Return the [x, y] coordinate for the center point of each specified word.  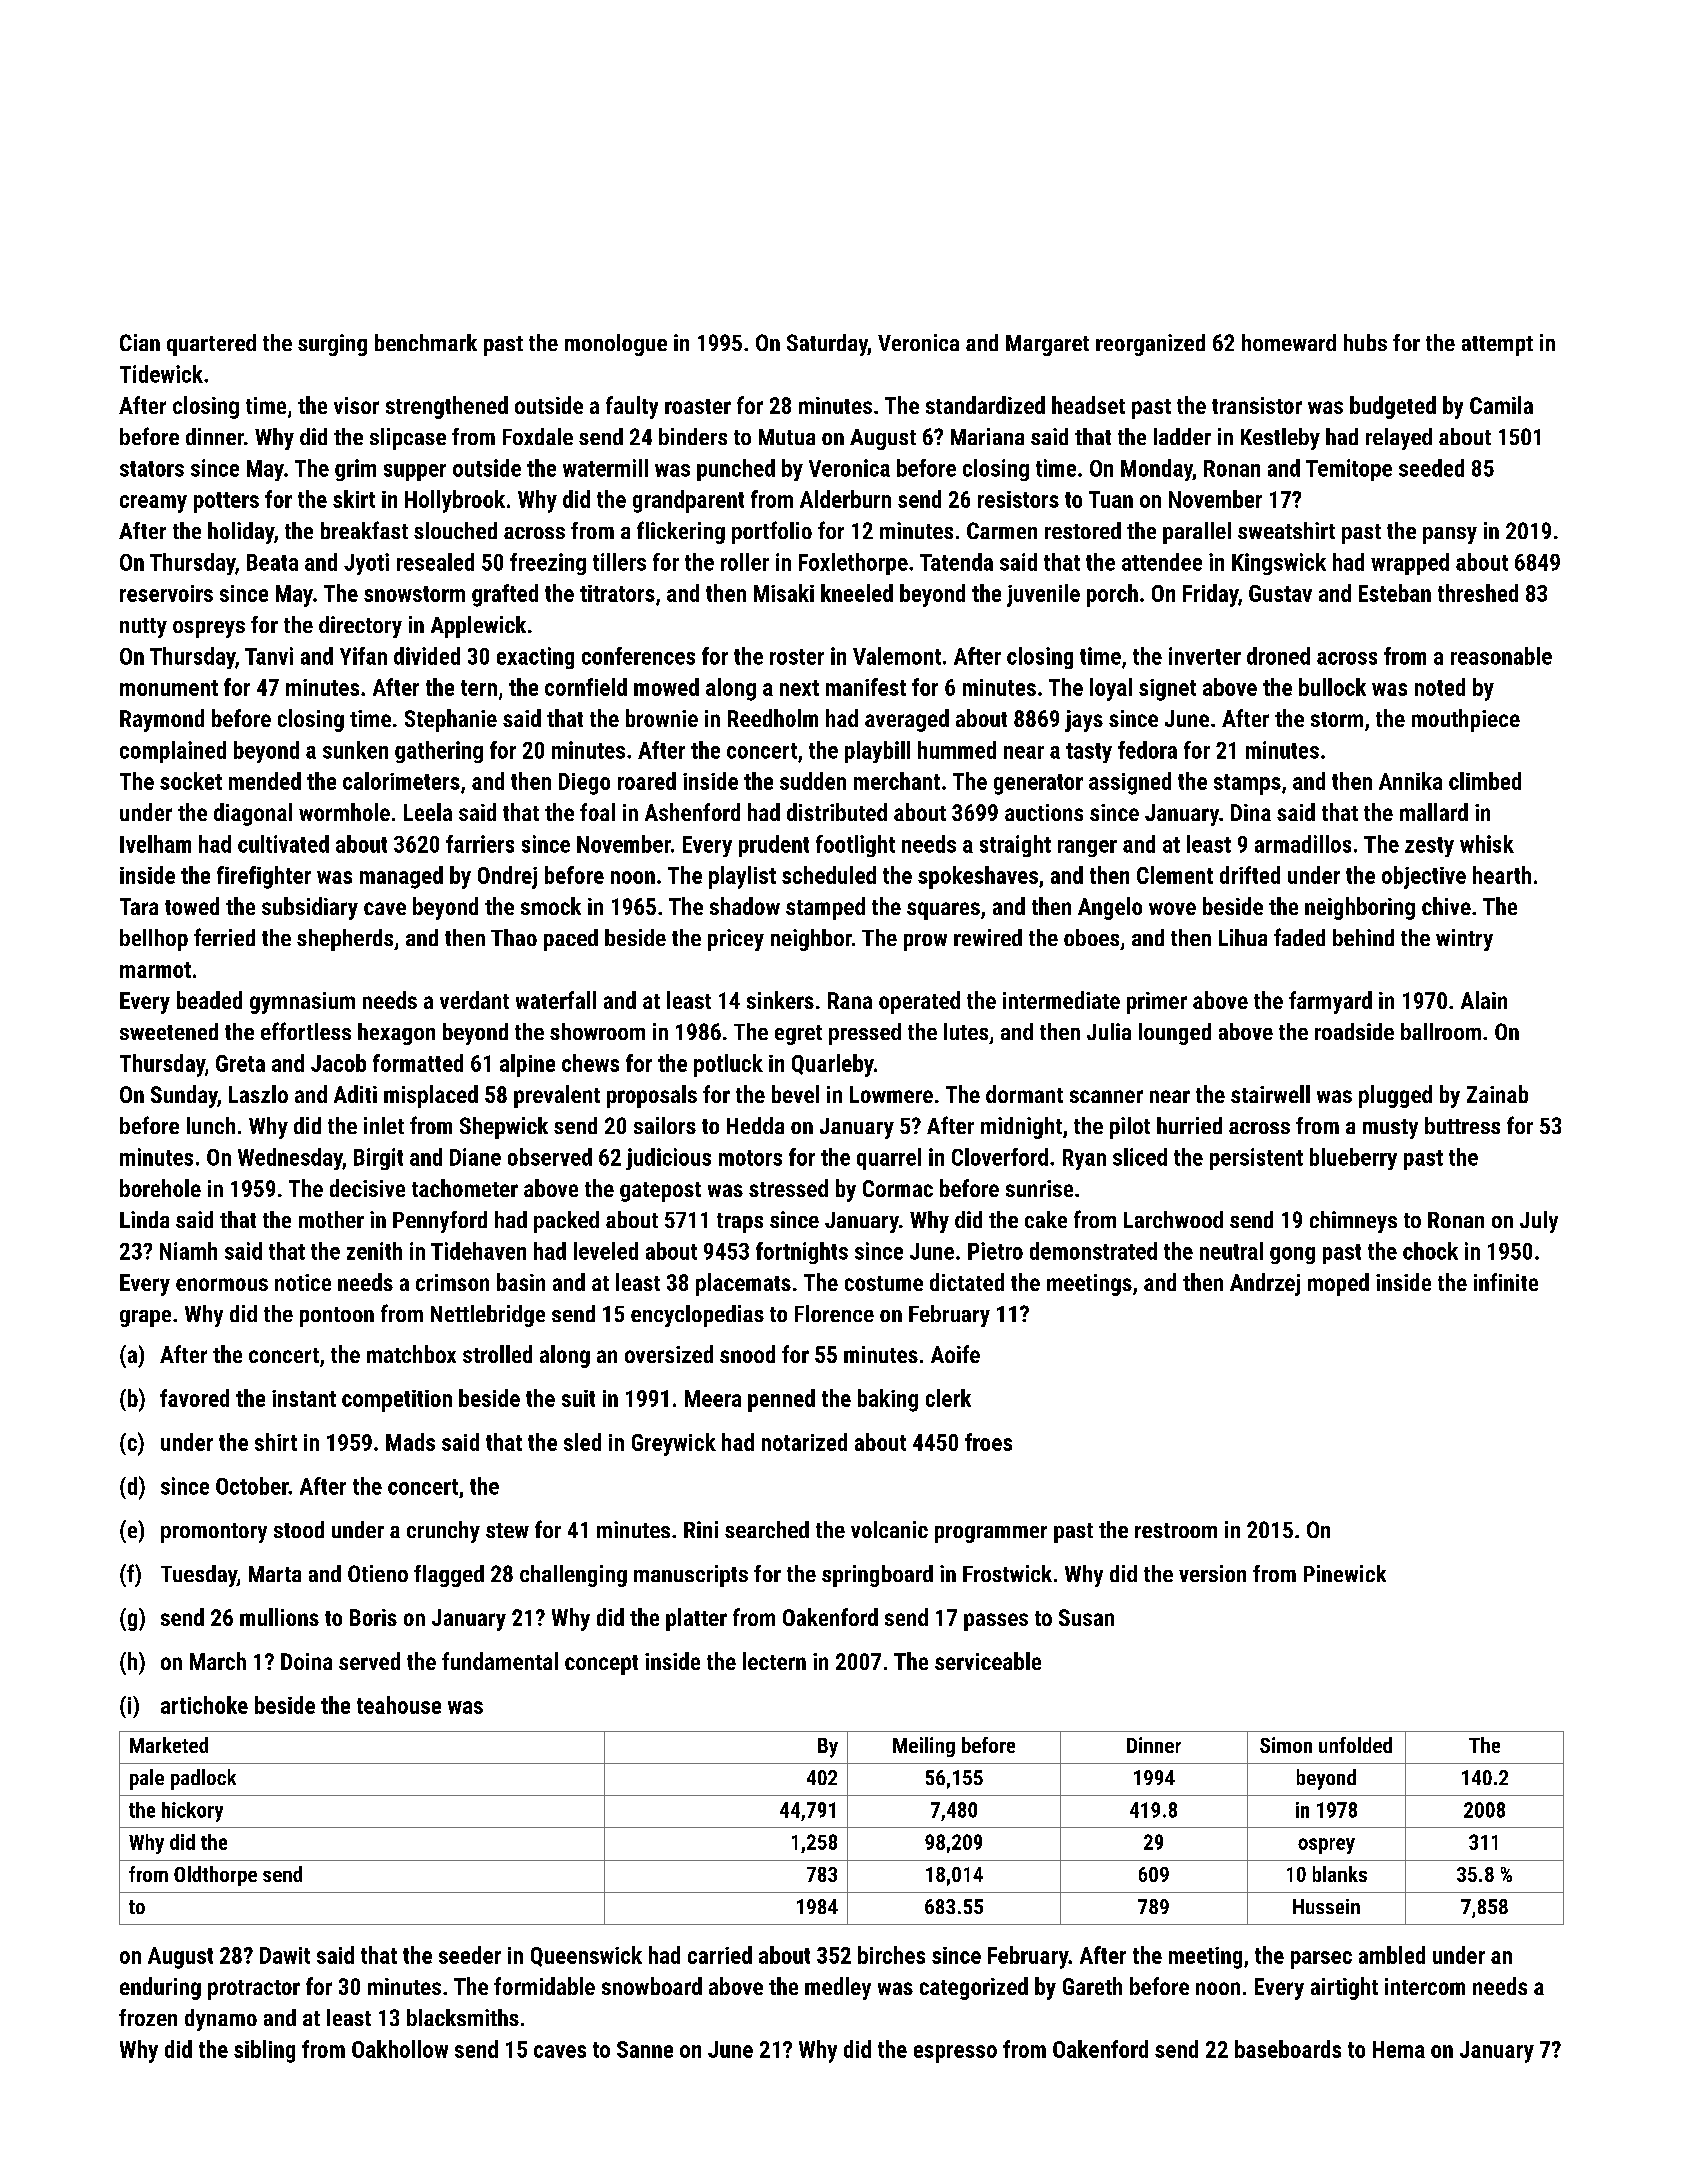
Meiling [924, 1747]
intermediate [1061, 1000]
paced [571, 940]
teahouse [399, 1705]
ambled [1392, 1955]
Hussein [1326, 1906]
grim [355, 470]
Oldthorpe [215, 1876]
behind [1363, 937]
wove [1172, 908]
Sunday [184, 1096]
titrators [617, 593]
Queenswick [586, 1956]
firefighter [264, 877]
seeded [1431, 468]
